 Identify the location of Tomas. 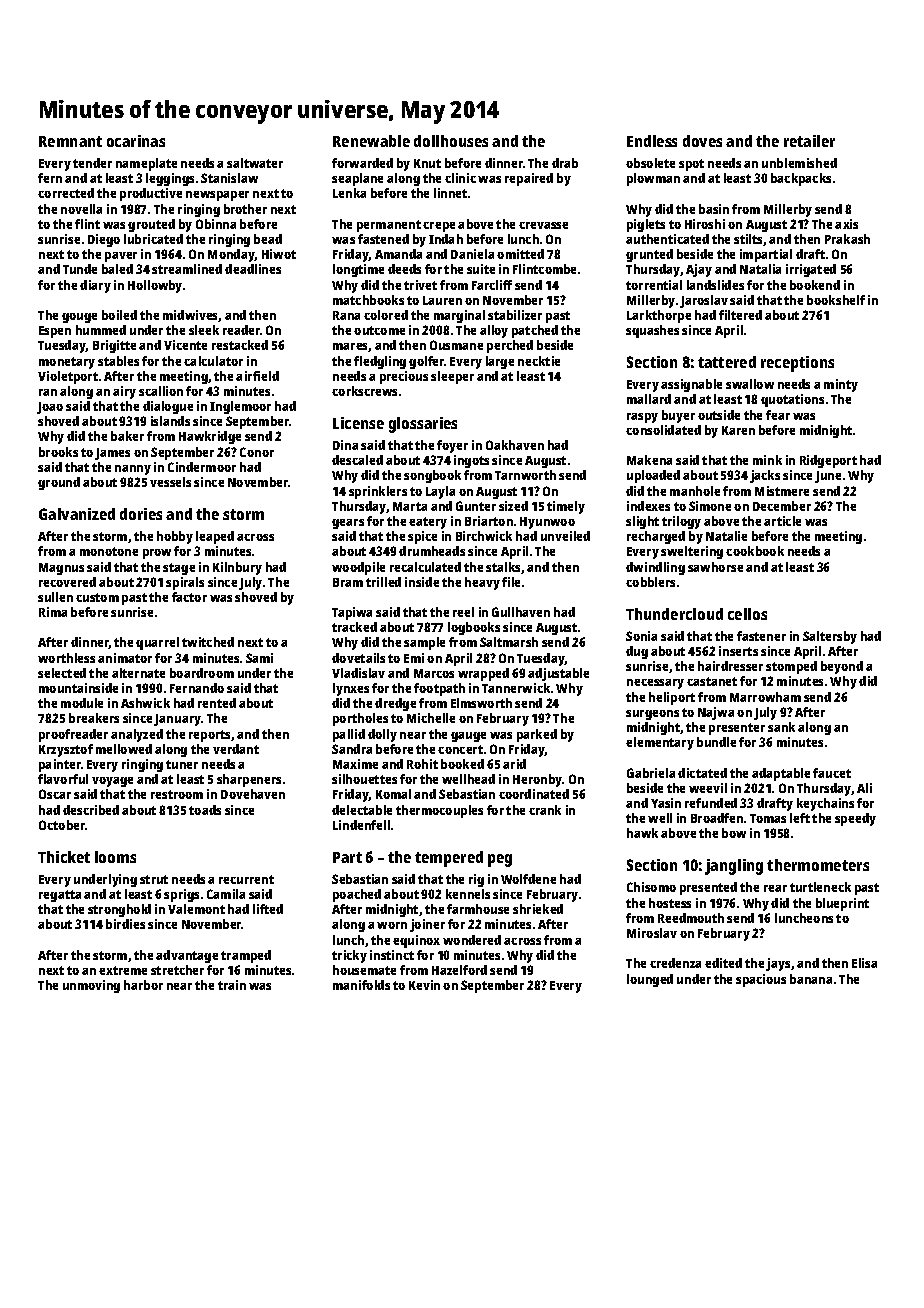
(768, 818).
